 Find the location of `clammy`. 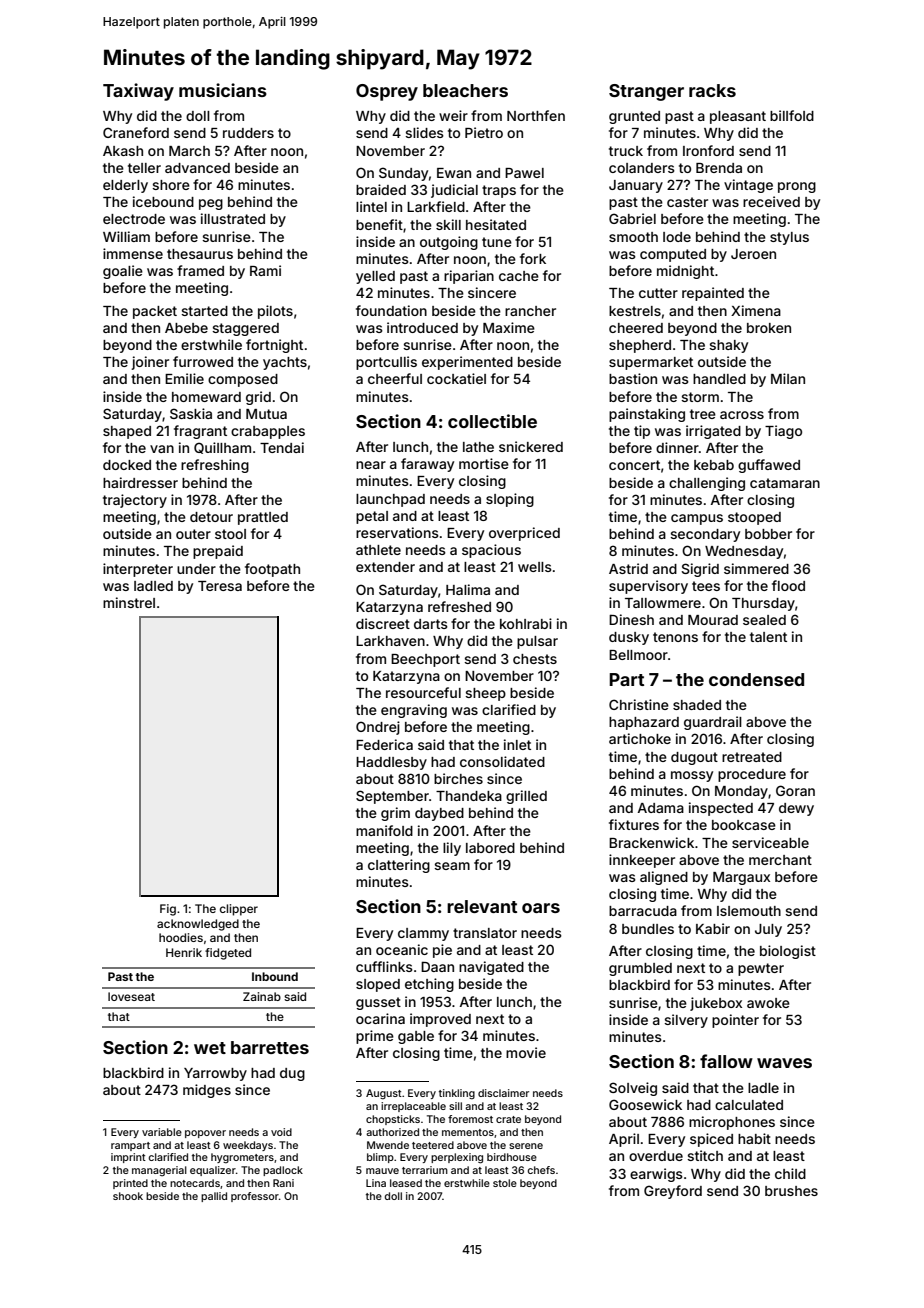

clammy is located at coordinates (423, 934).
